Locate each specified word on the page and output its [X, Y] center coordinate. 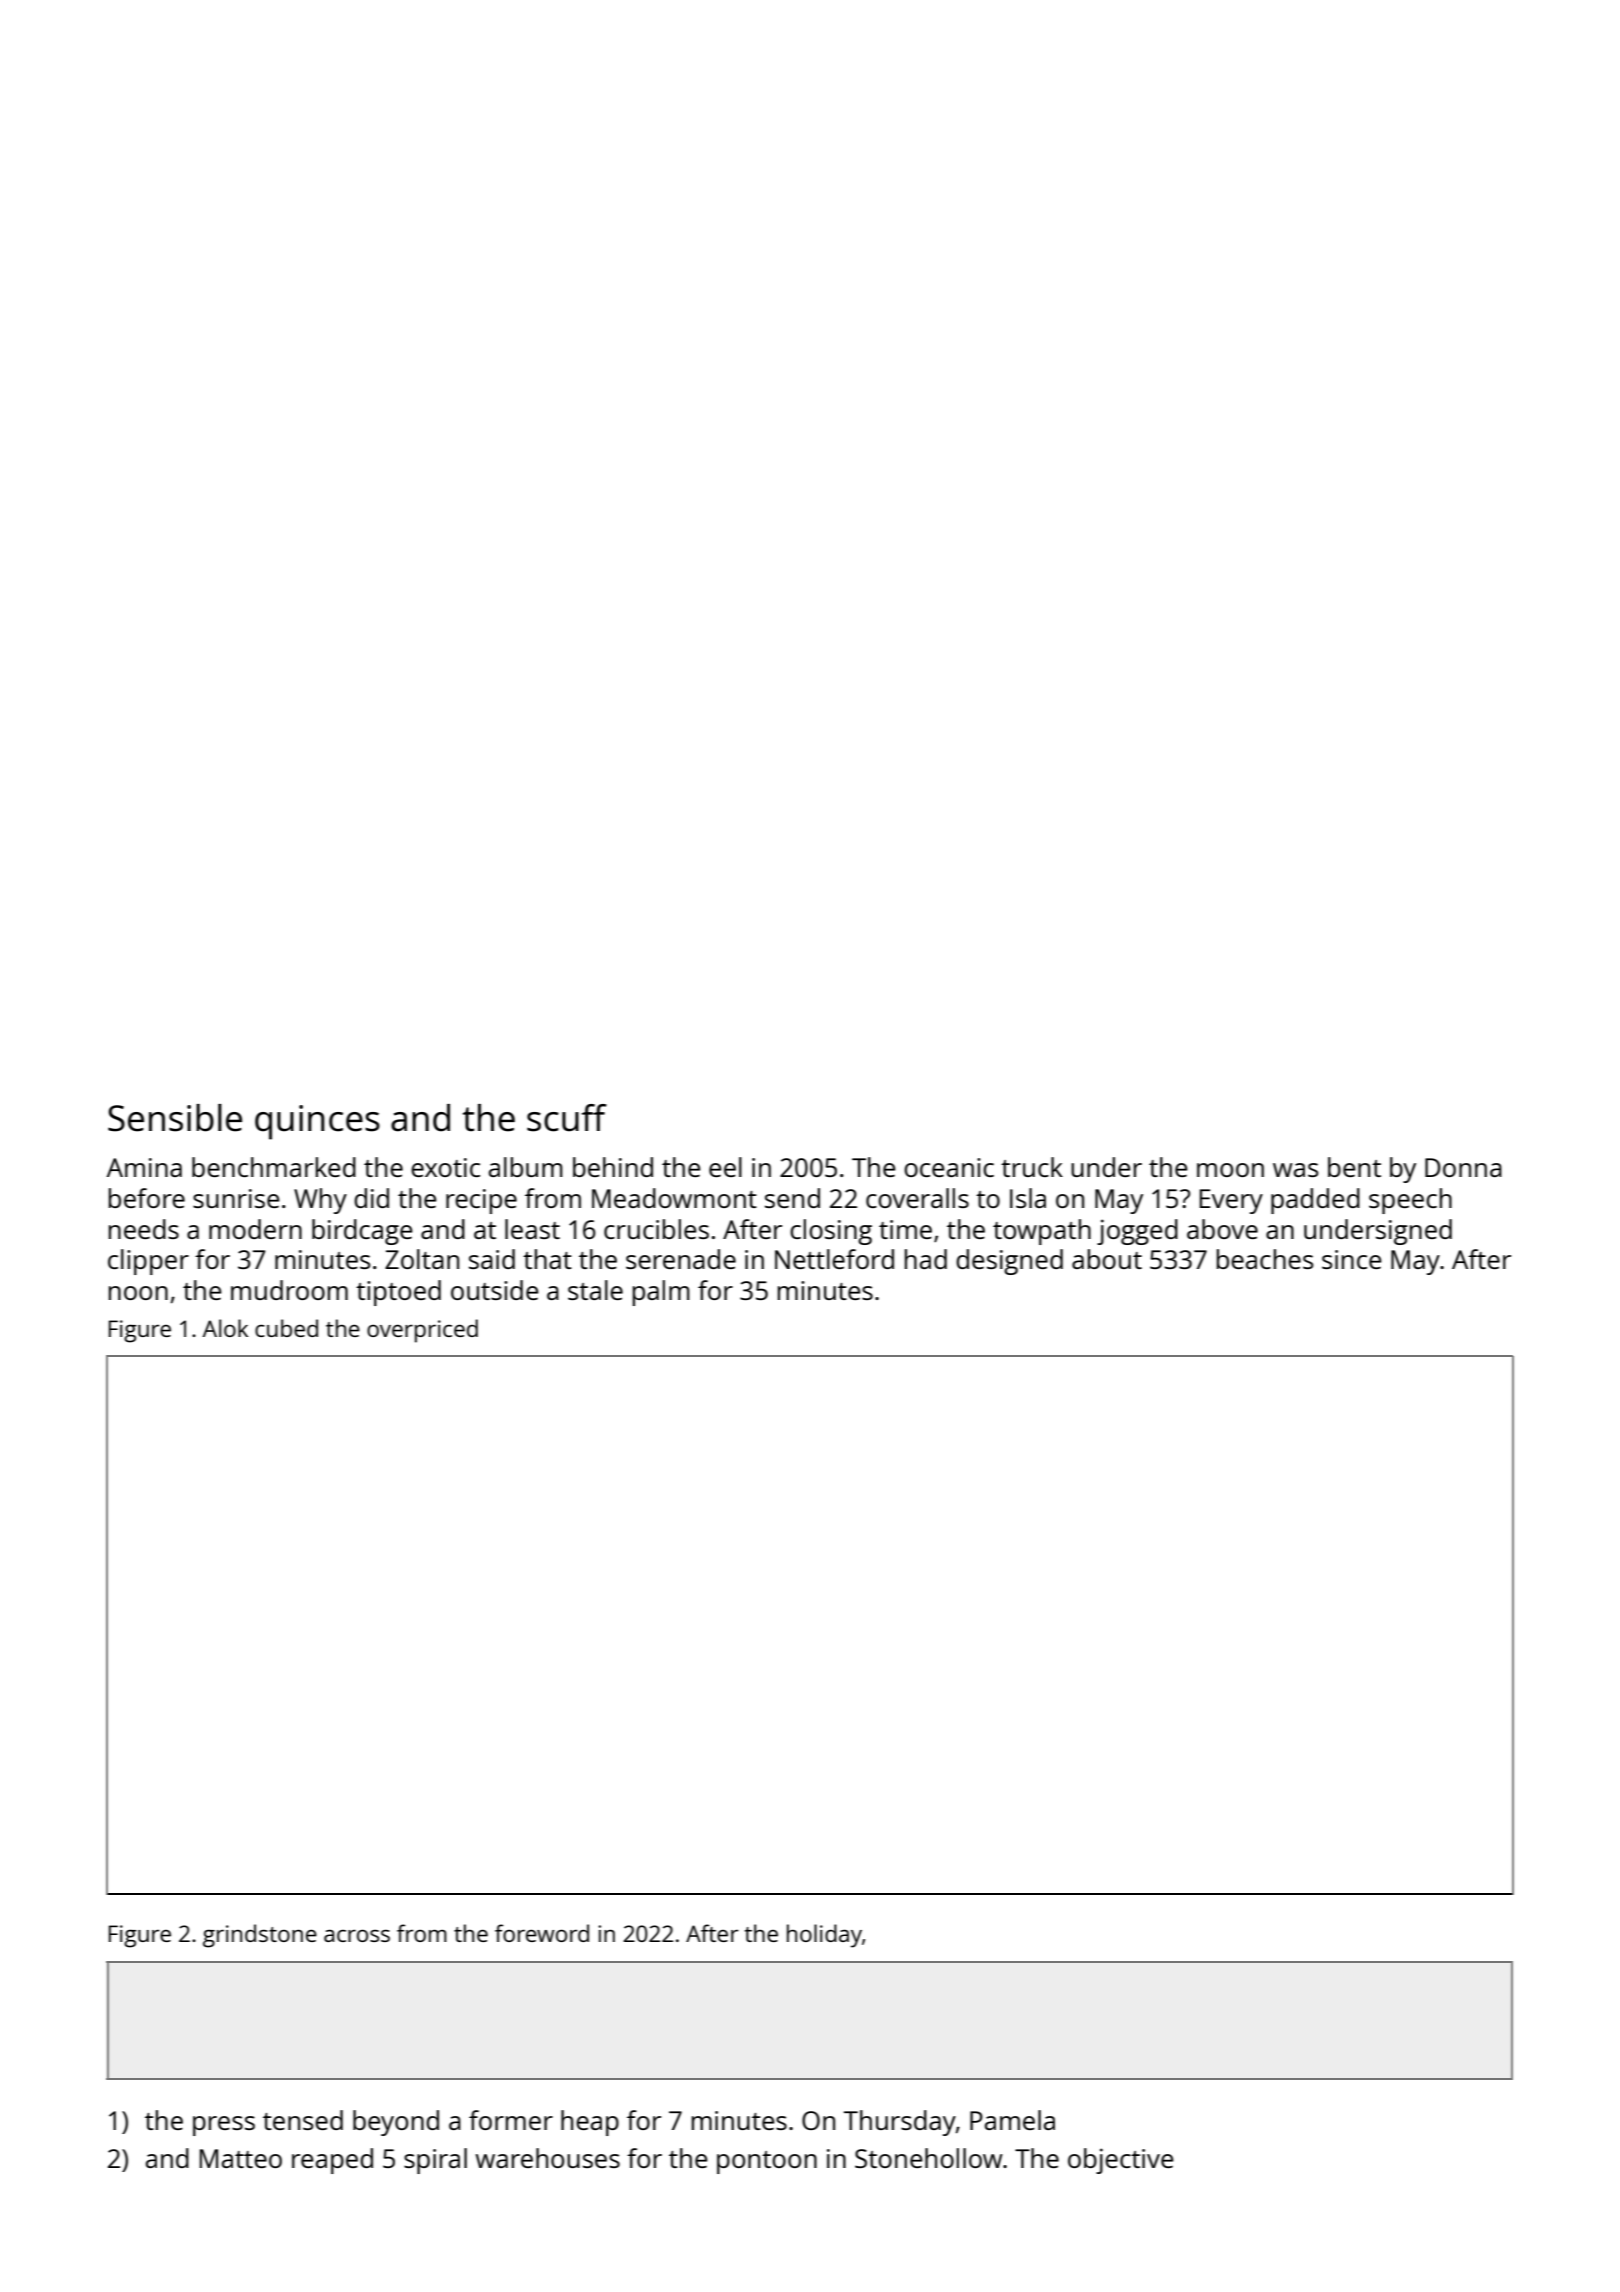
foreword [542, 1933]
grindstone [260, 1936]
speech [1410, 1201]
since [1352, 1259]
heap [590, 2123]
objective [1121, 2161]
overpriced [422, 1331]
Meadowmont [674, 1198]
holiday [824, 1936]
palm [661, 1293]
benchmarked [274, 1167]
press [224, 2126]
